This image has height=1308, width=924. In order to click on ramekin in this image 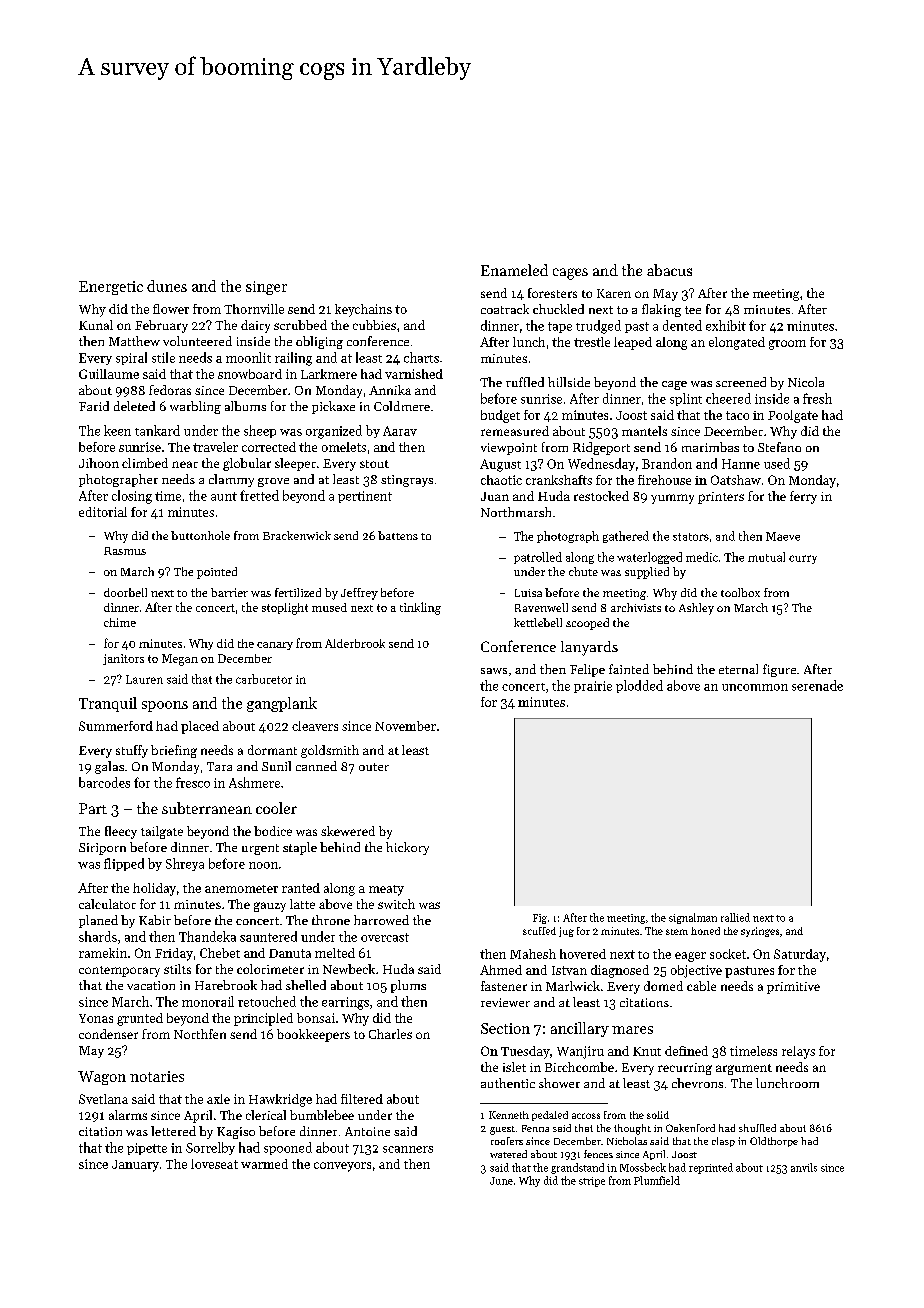, I will do `click(103, 953)`.
